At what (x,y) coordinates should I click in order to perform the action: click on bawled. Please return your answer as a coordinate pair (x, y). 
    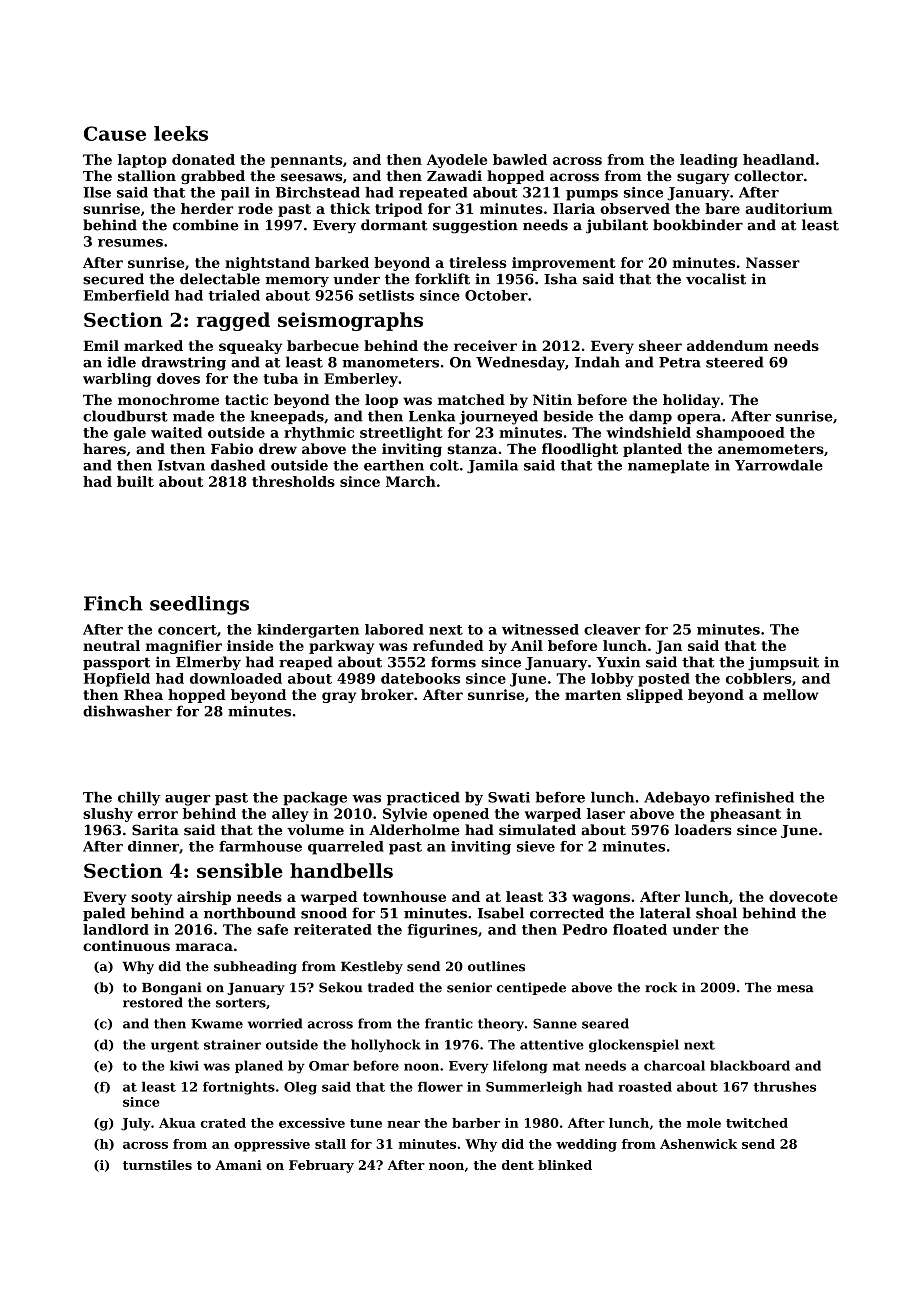
    Looking at the image, I should click on (520, 159).
